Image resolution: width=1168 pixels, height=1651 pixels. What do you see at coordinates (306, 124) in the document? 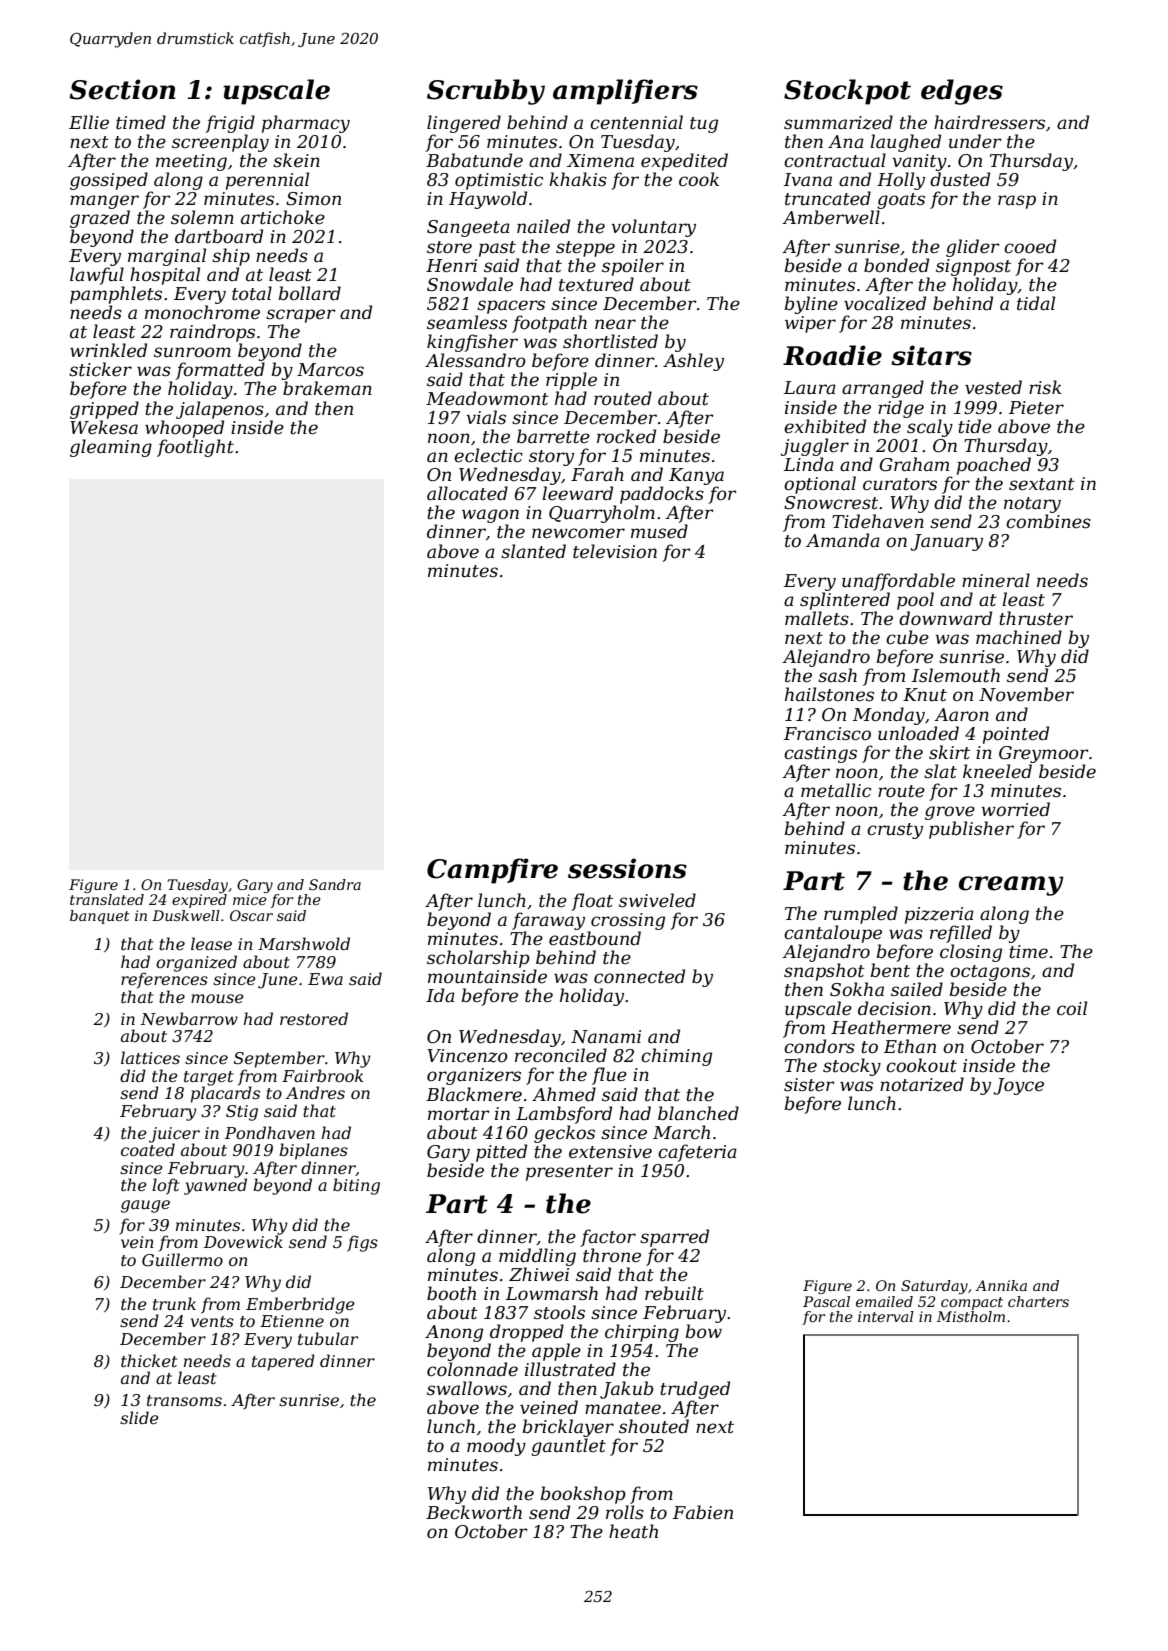
I see `pharmacy` at bounding box center [306, 124].
